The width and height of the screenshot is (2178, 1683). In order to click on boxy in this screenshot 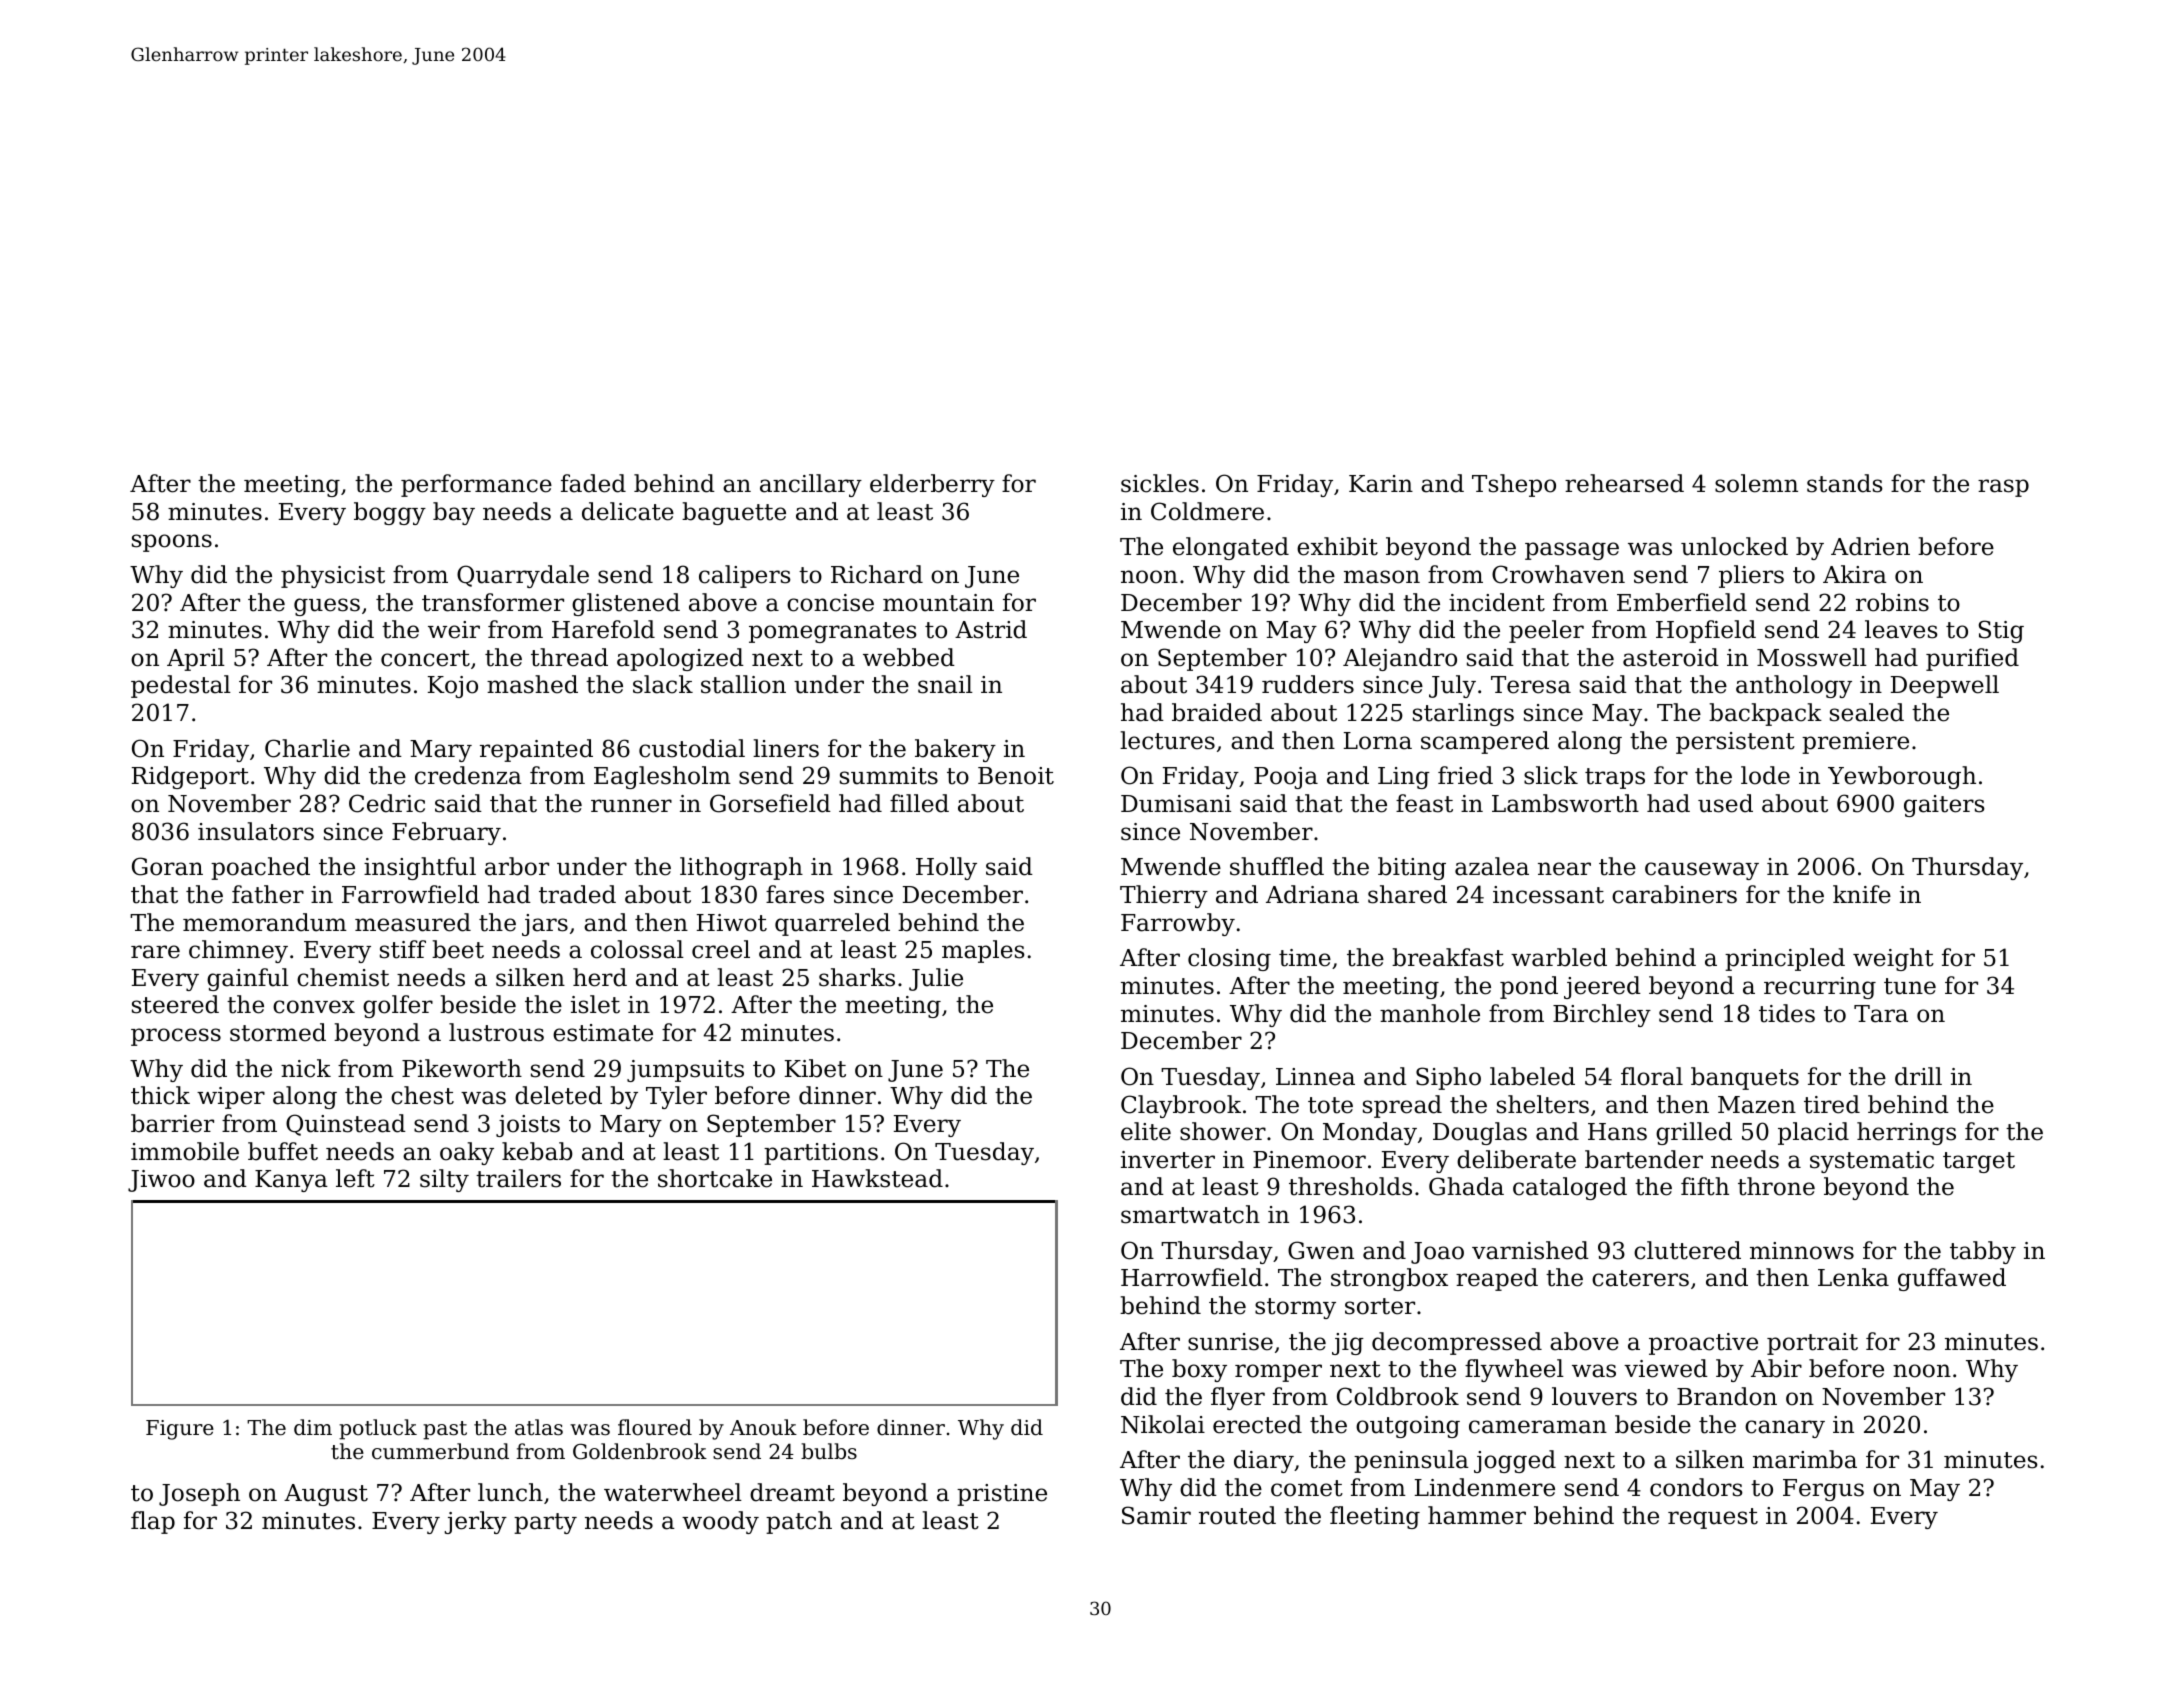, I will do `click(1199, 1370)`.
